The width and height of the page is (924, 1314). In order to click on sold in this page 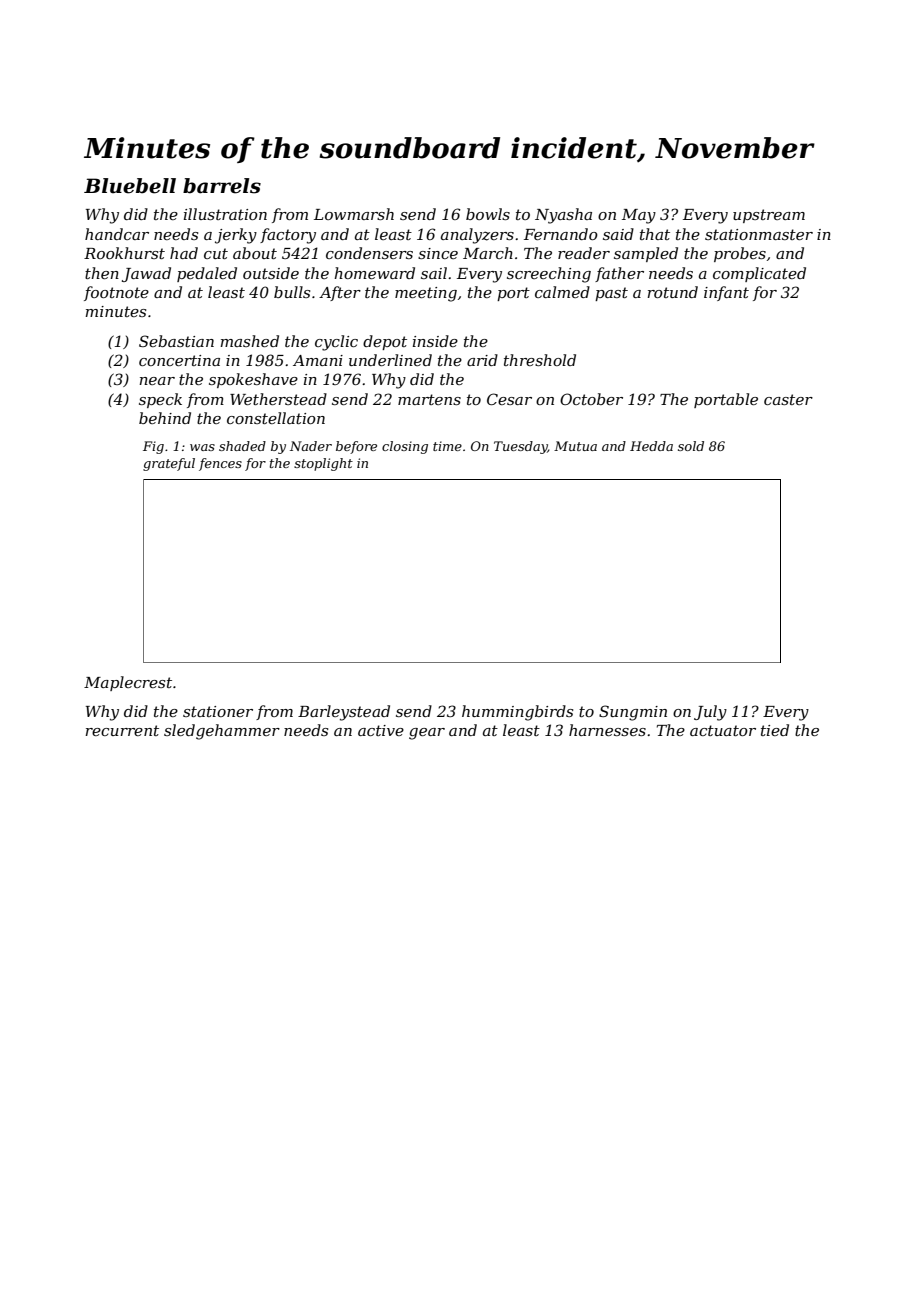, I will do `click(691, 446)`.
